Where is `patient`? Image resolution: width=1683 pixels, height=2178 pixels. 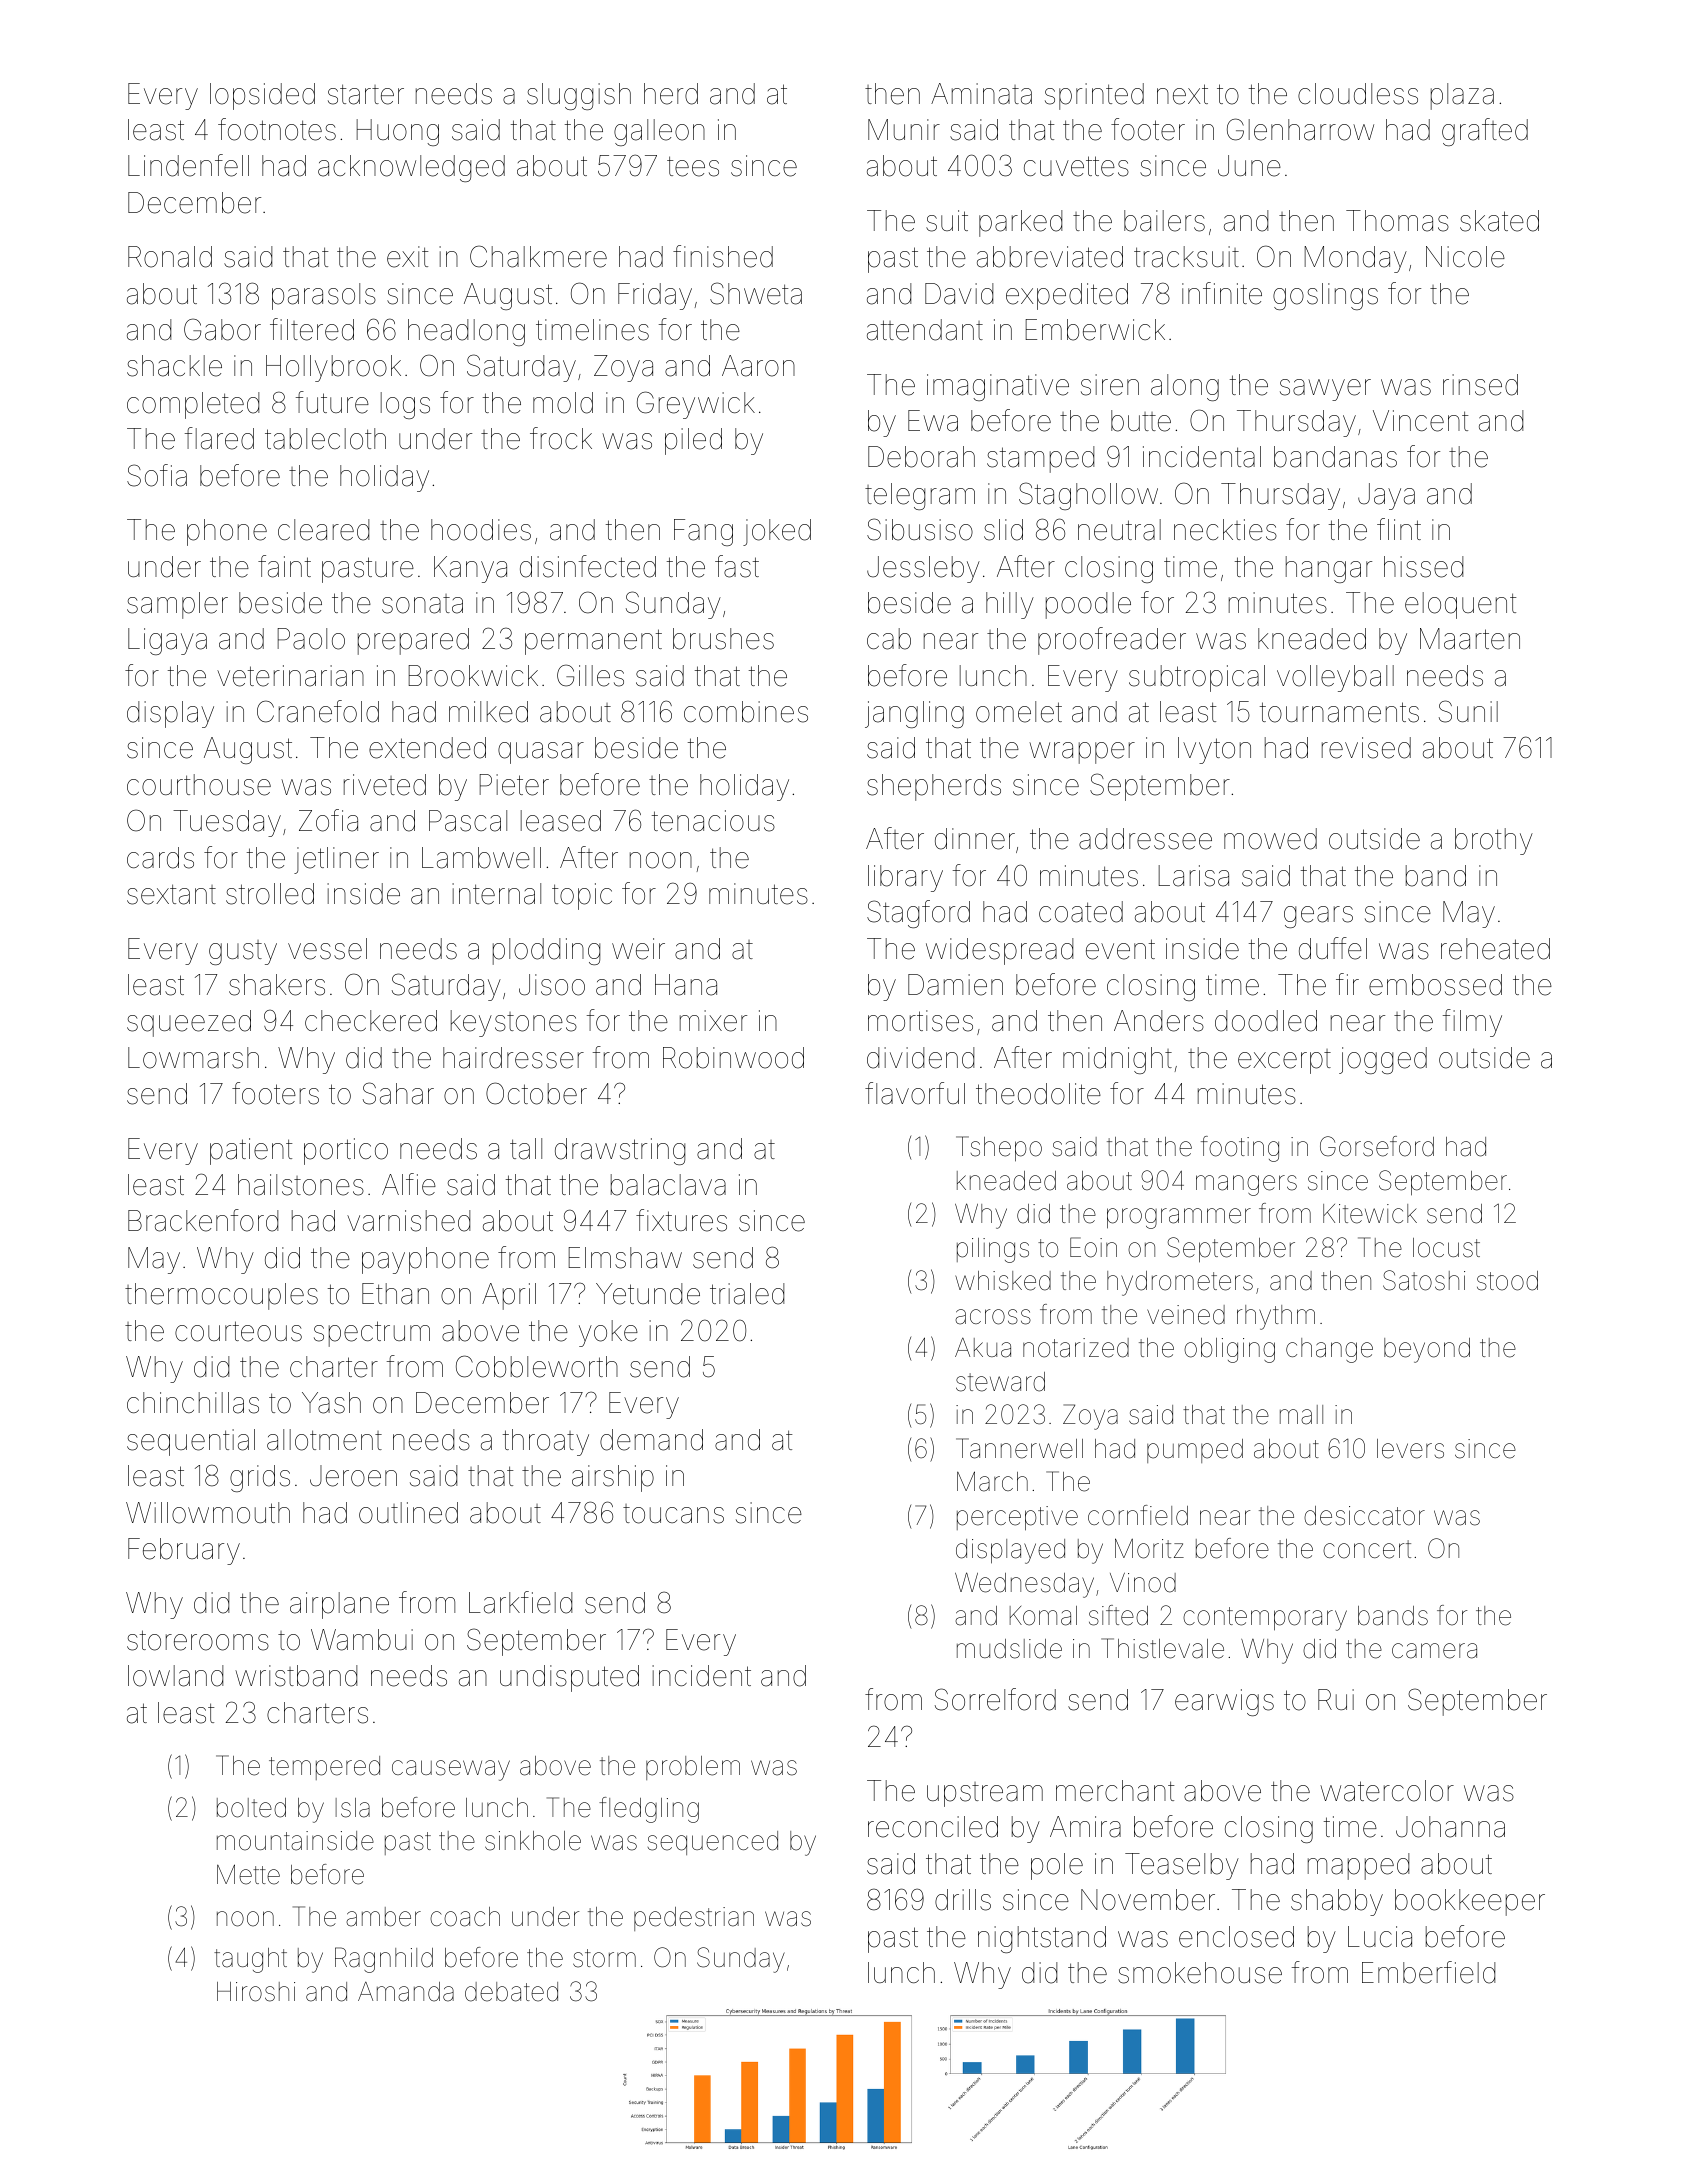 patient is located at coordinates (251, 1151).
